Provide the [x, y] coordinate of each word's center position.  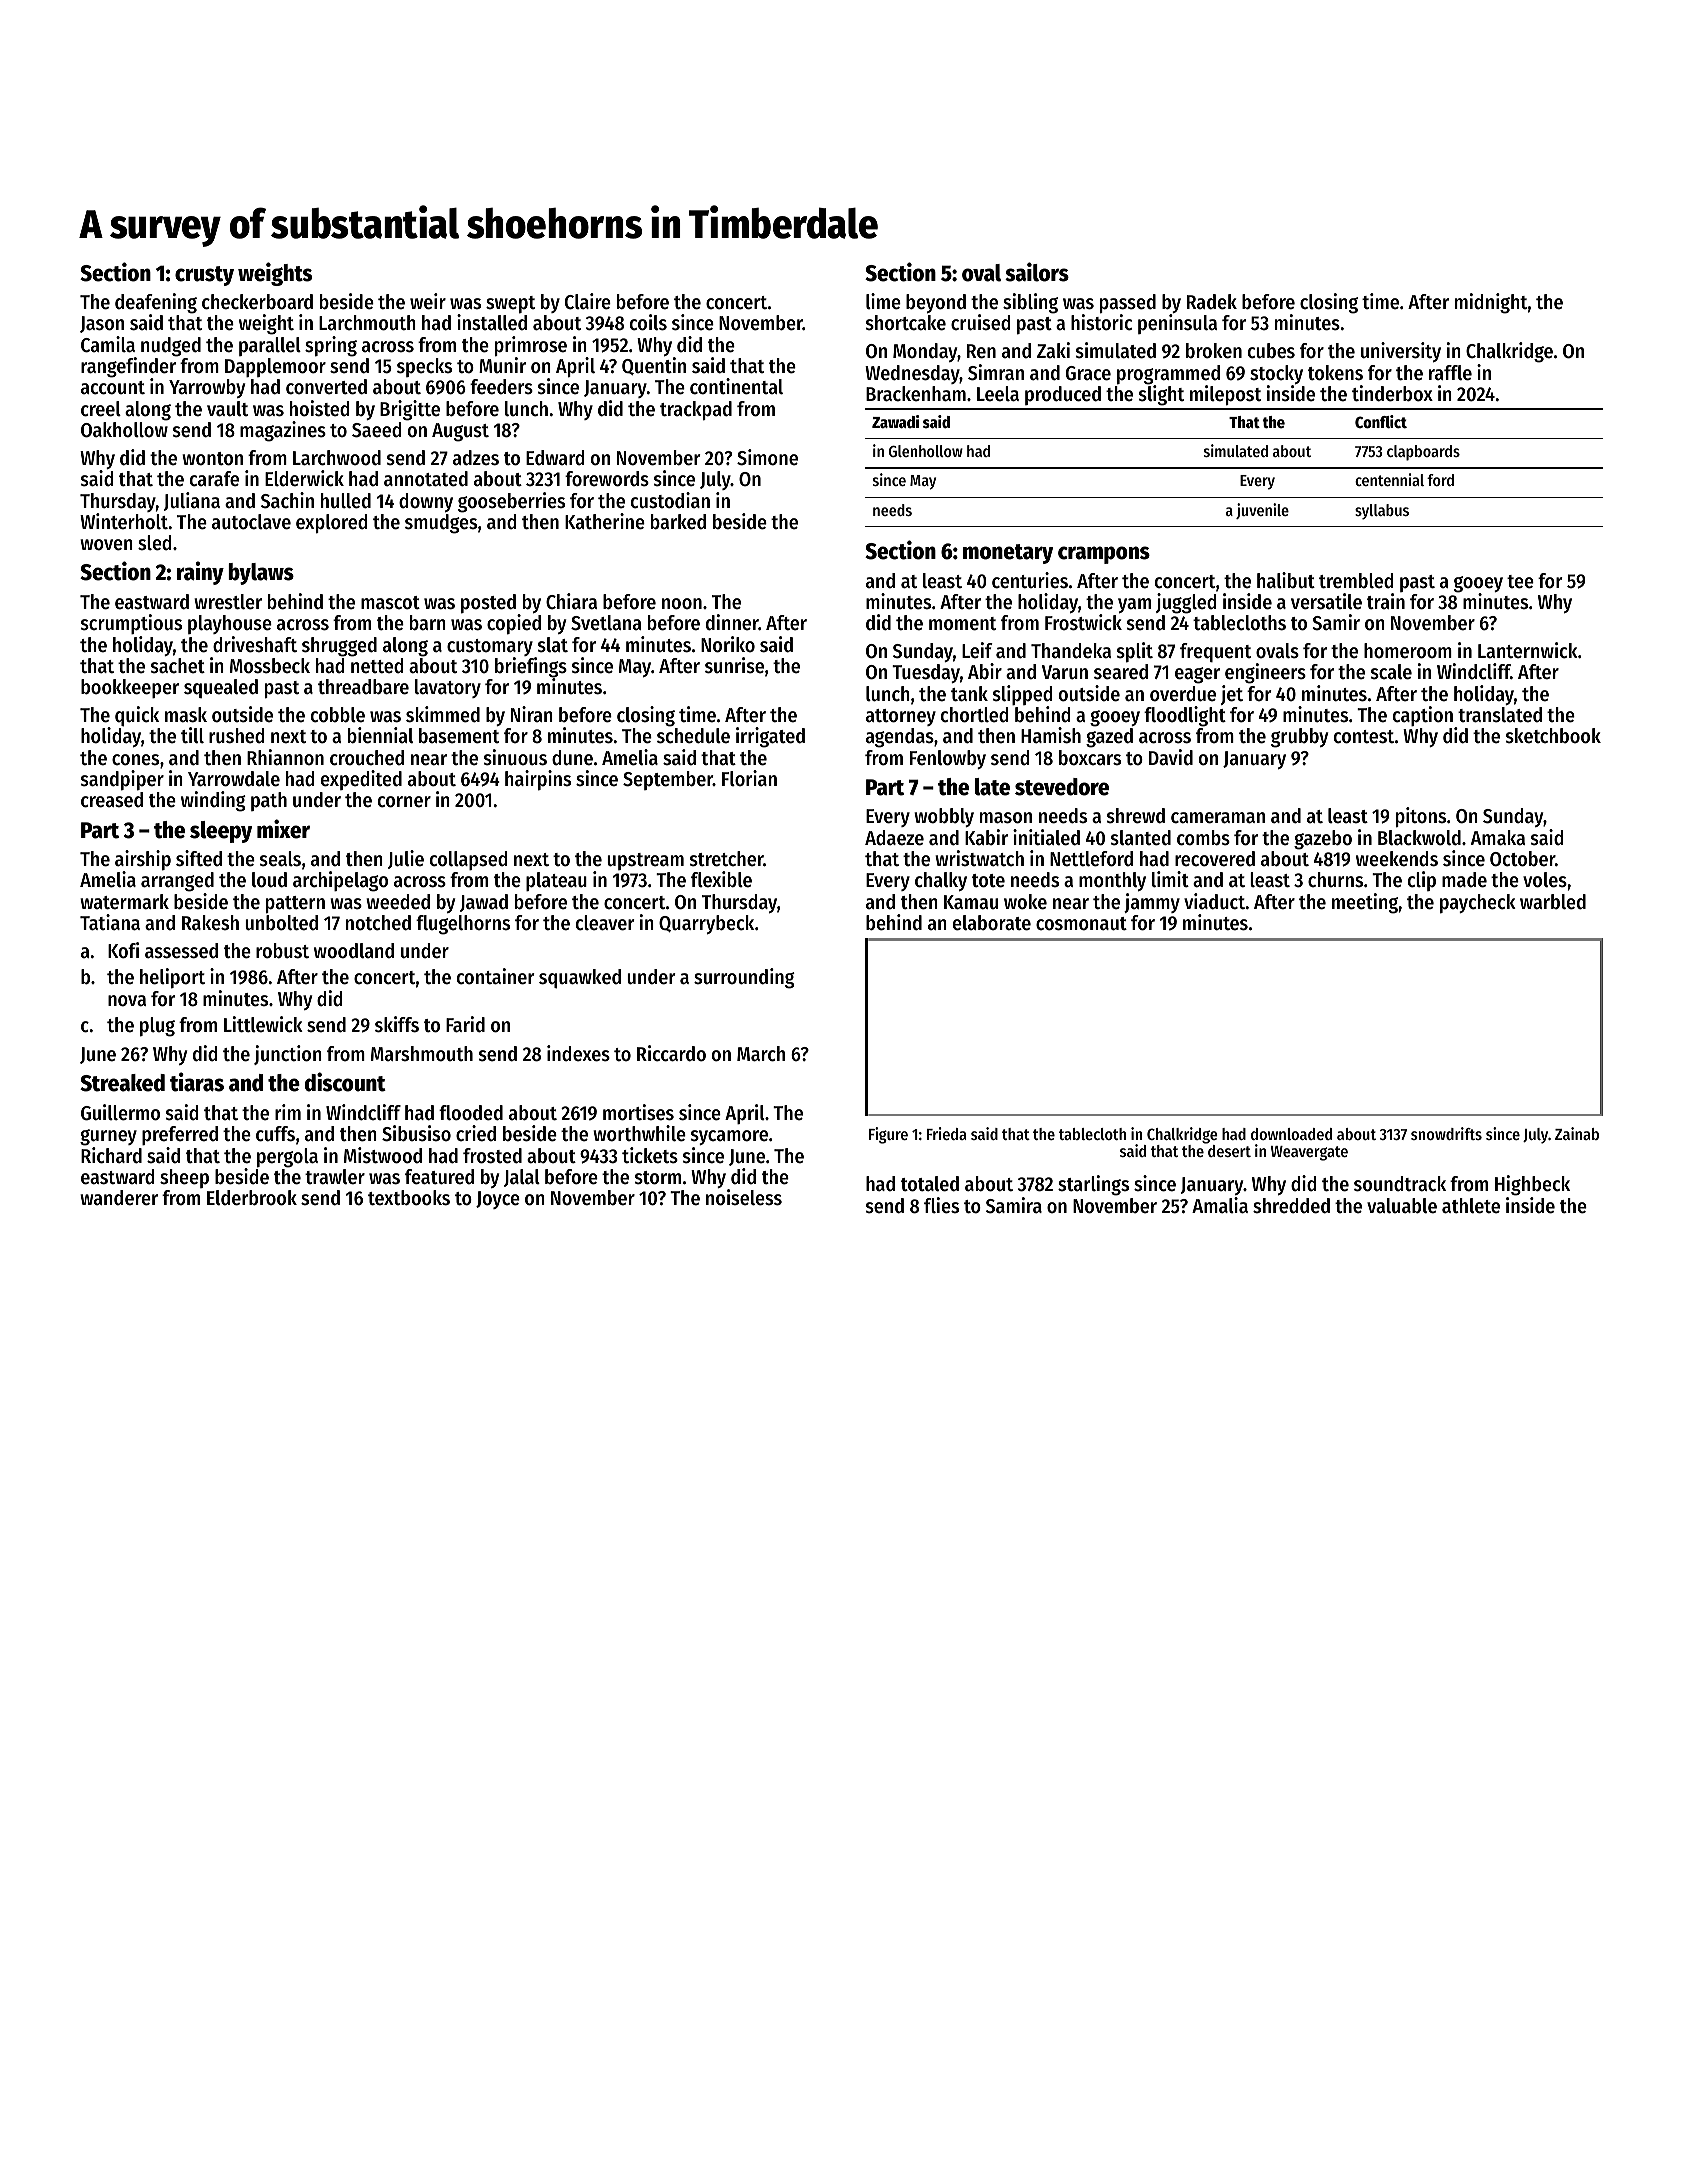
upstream [645, 861]
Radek [1212, 302]
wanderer [119, 1198]
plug [157, 1027]
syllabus [1382, 512]
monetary [1008, 554]
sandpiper [122, 780]
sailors [1037, 272]
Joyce [498, 1200]
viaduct [1214, 901]
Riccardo [671, 1053]
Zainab [1577, 1133]
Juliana [192, 501]
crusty [204, 276]
